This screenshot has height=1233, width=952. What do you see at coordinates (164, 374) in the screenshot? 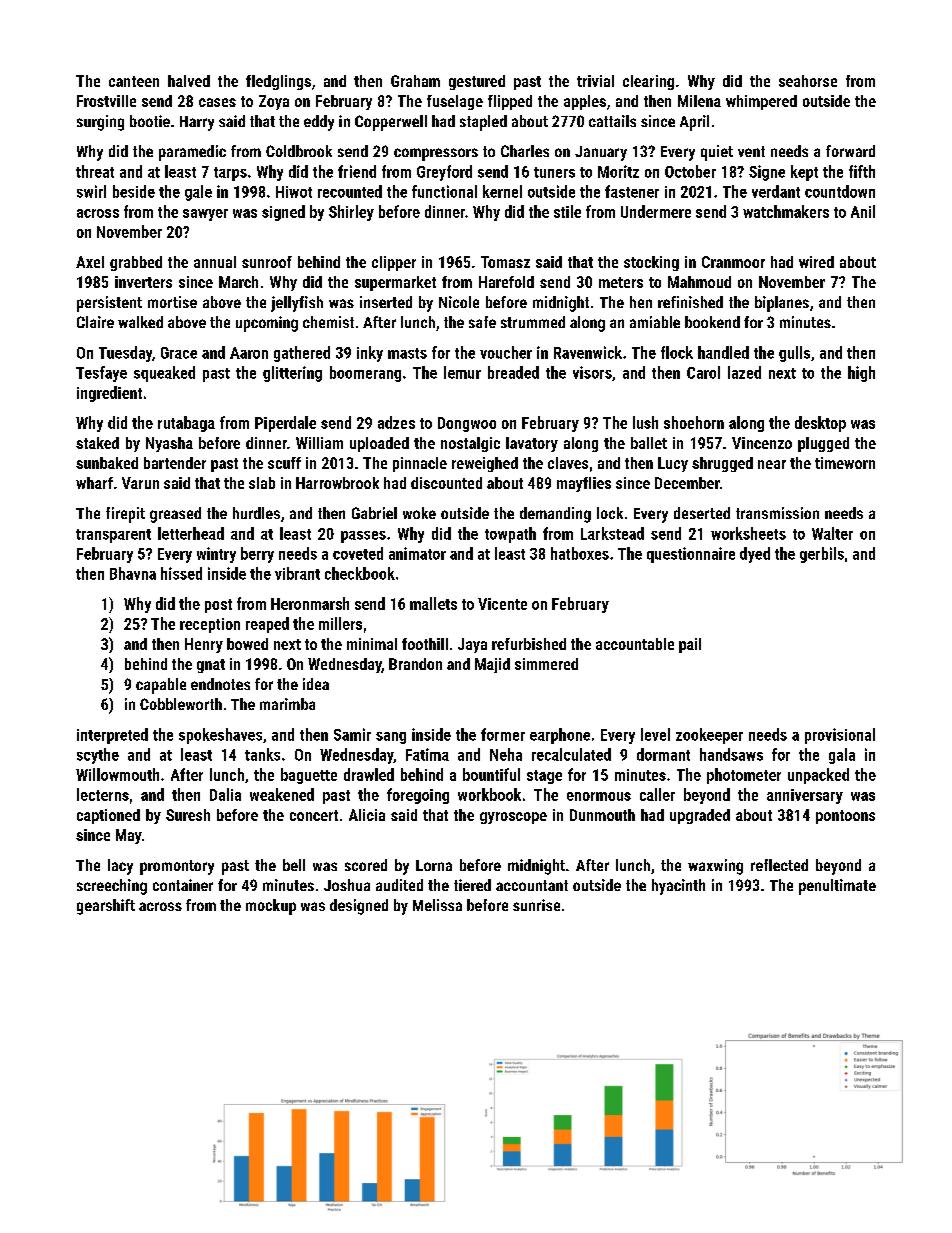
I see `squeaked` at bounding box center [164, 374].
